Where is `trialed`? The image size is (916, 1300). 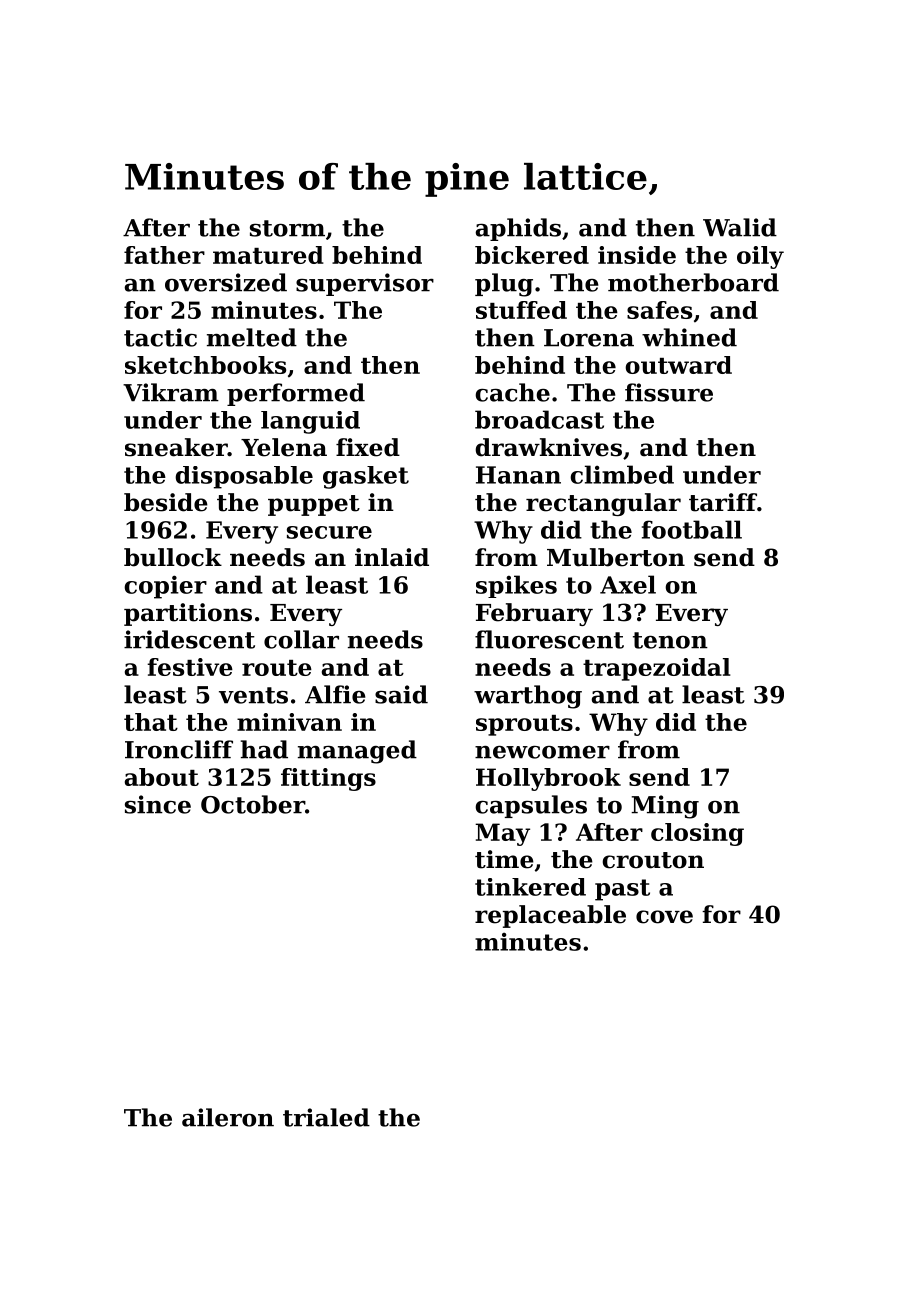 trialed is located at coordinates (326, 1117).
